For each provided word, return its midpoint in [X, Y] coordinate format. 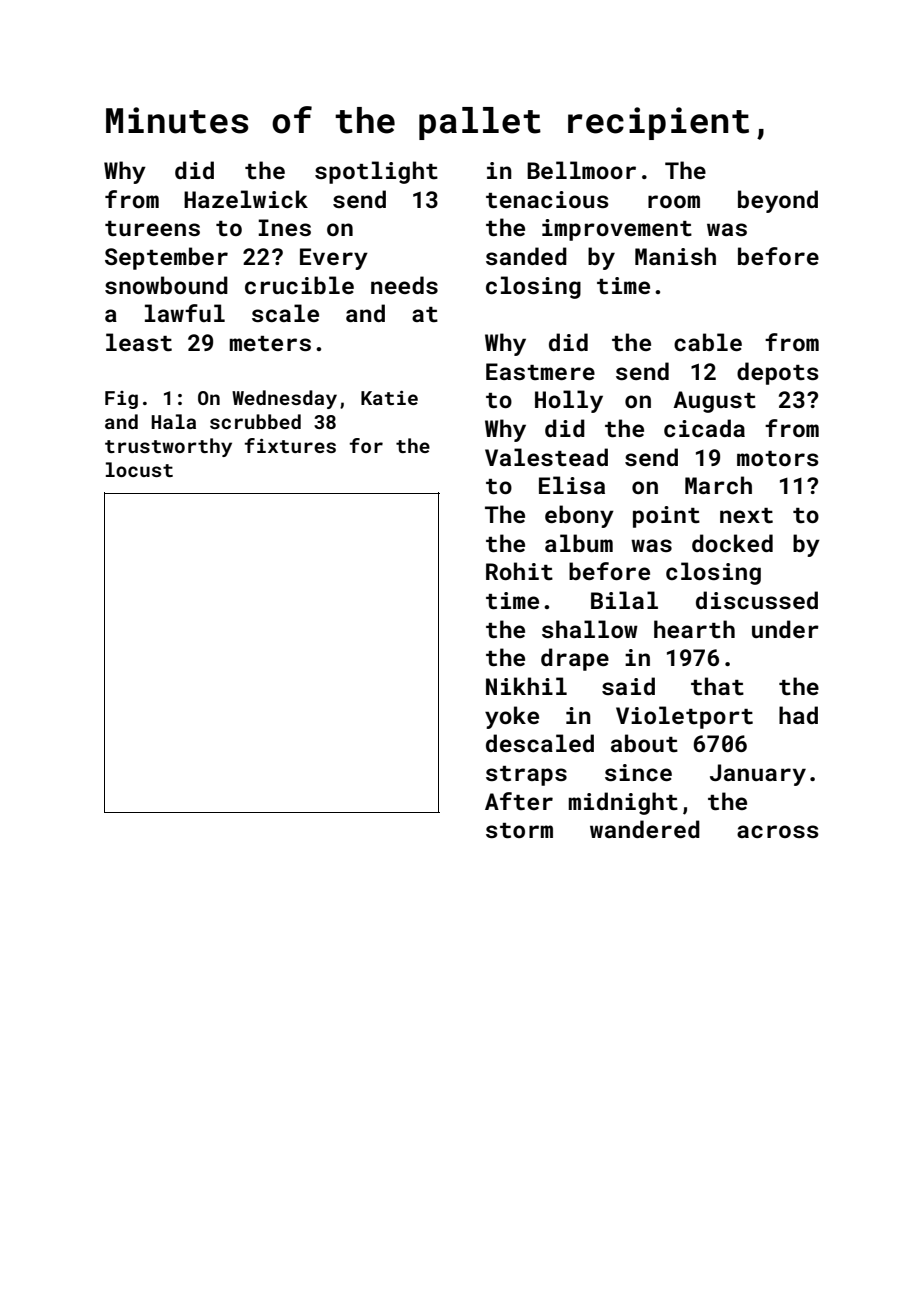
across [778, 831]
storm [519, 830]
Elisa [572, 485]
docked [732, 543]
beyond [778, 201]
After [519, 801]
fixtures [290, 445]
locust [139, 469]
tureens [152, 228]
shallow [590, 629]
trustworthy [168, 447]
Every [334, 259]
